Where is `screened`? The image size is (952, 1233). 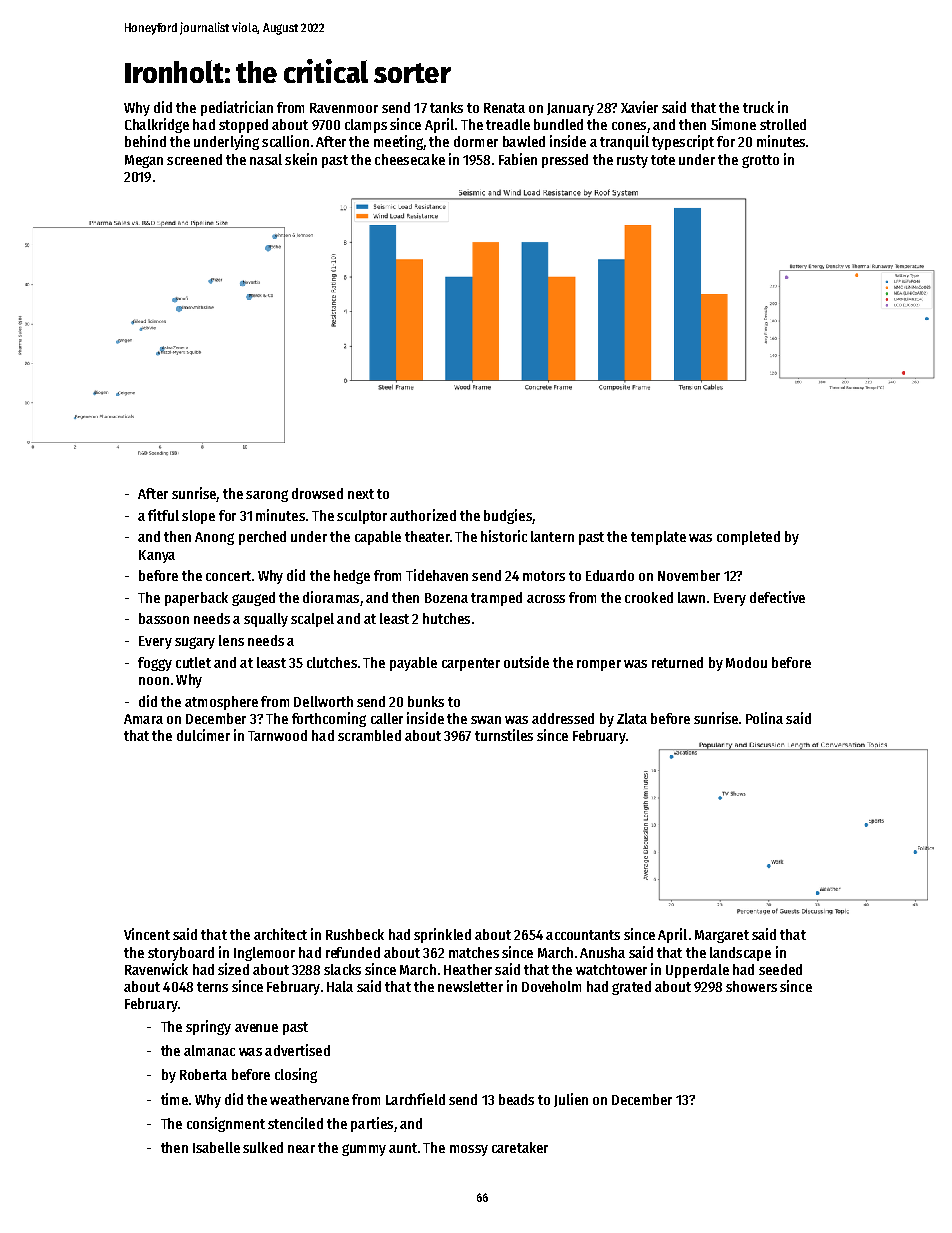
screened is located at coordinates (194, 159).
